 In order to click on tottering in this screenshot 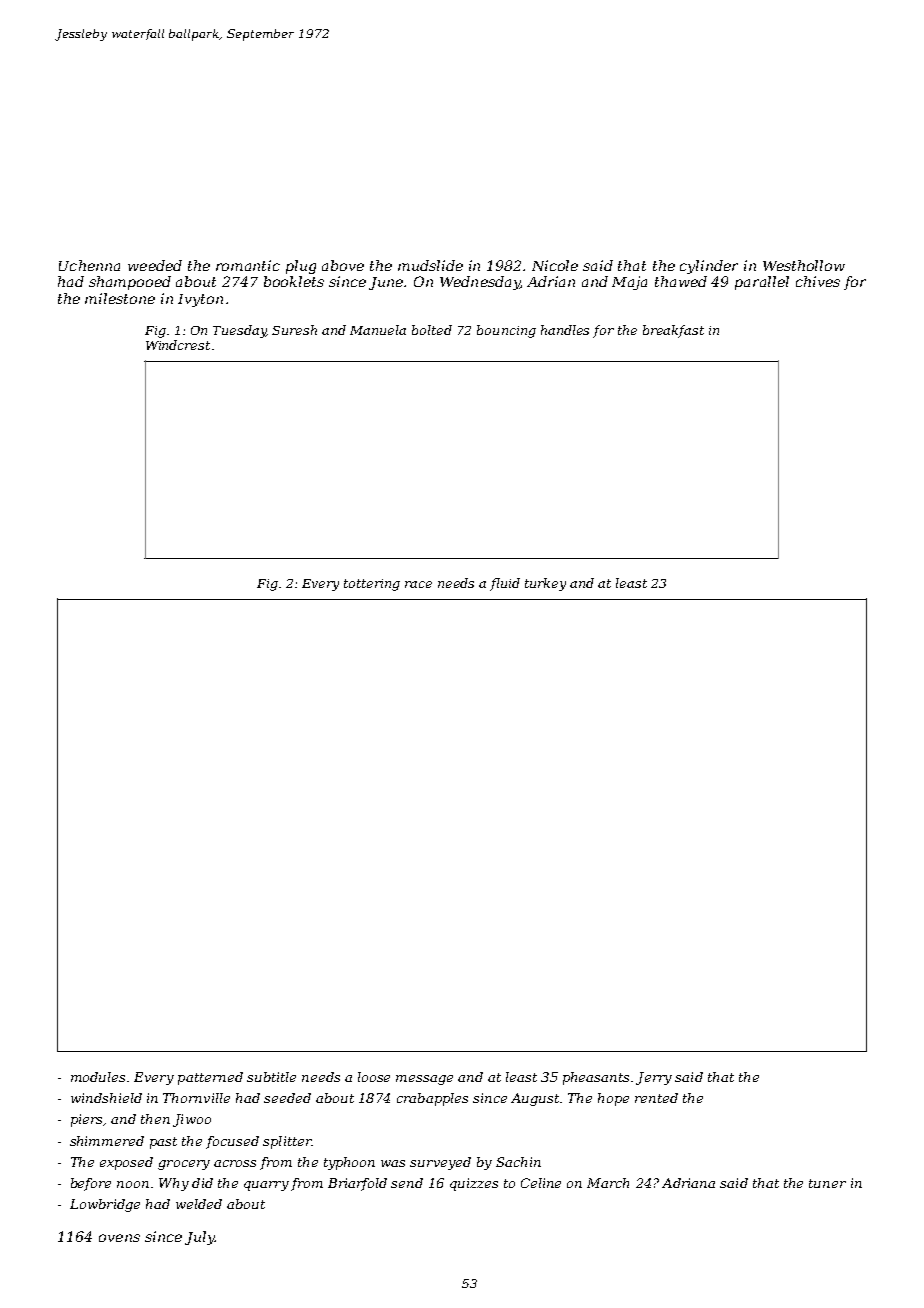, I will do `click(372, 585)`.
